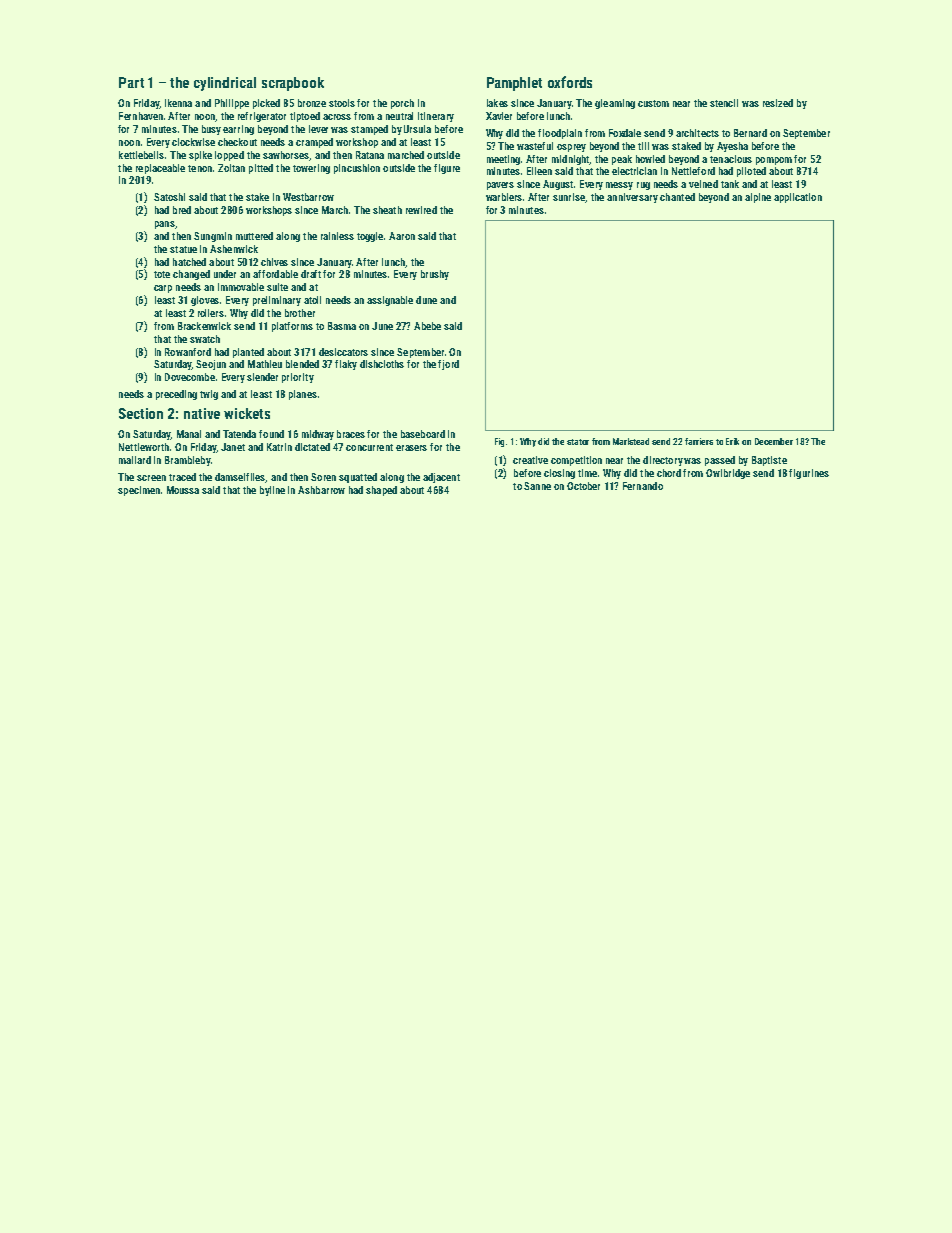 The width and height of the screenshot is (952, 1233). Describe the element at coordinates (303, 395) in the screenshot. I see `planes` at that location.
